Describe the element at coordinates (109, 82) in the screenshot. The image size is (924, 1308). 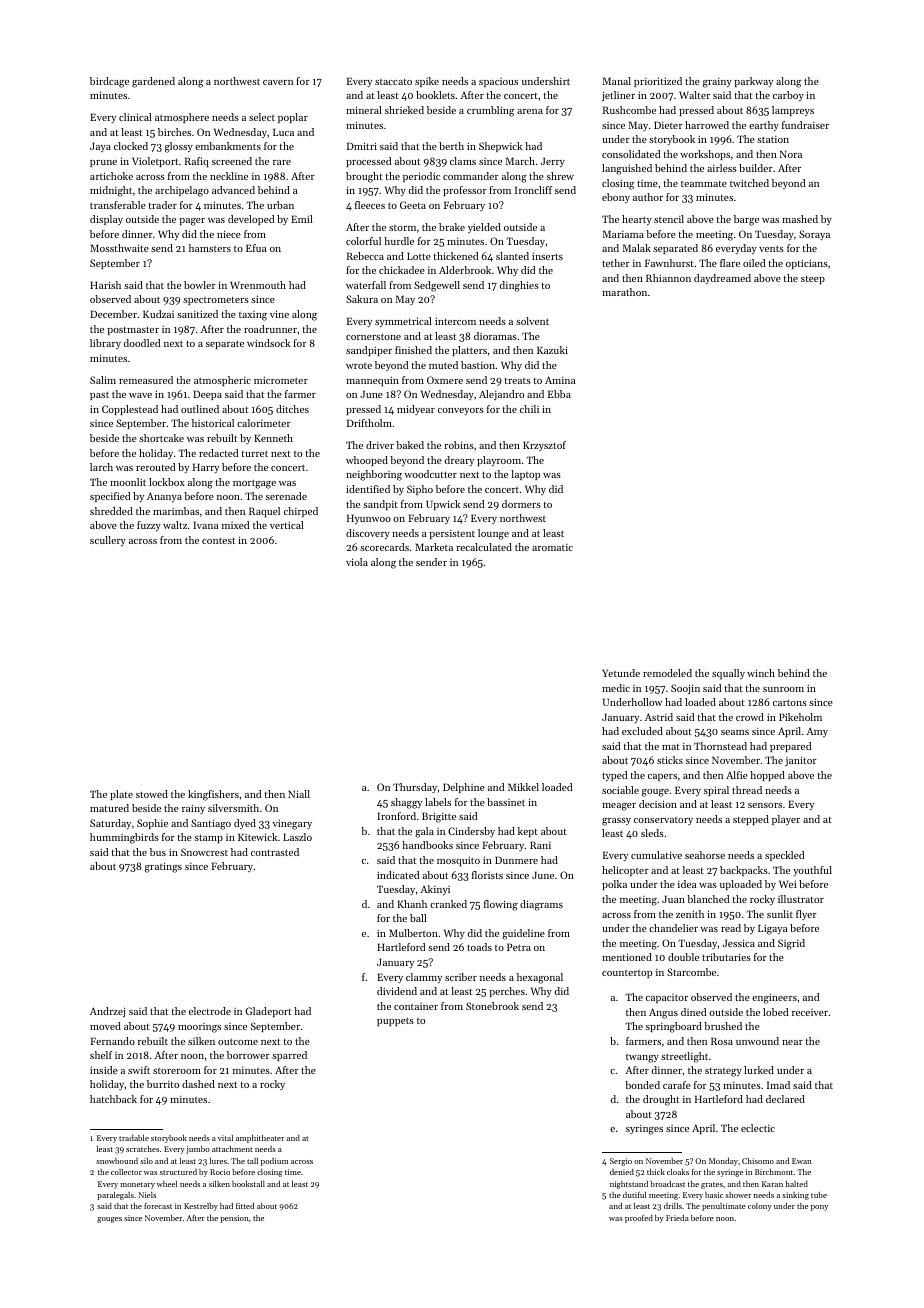
I see `birdcage` at that location.
